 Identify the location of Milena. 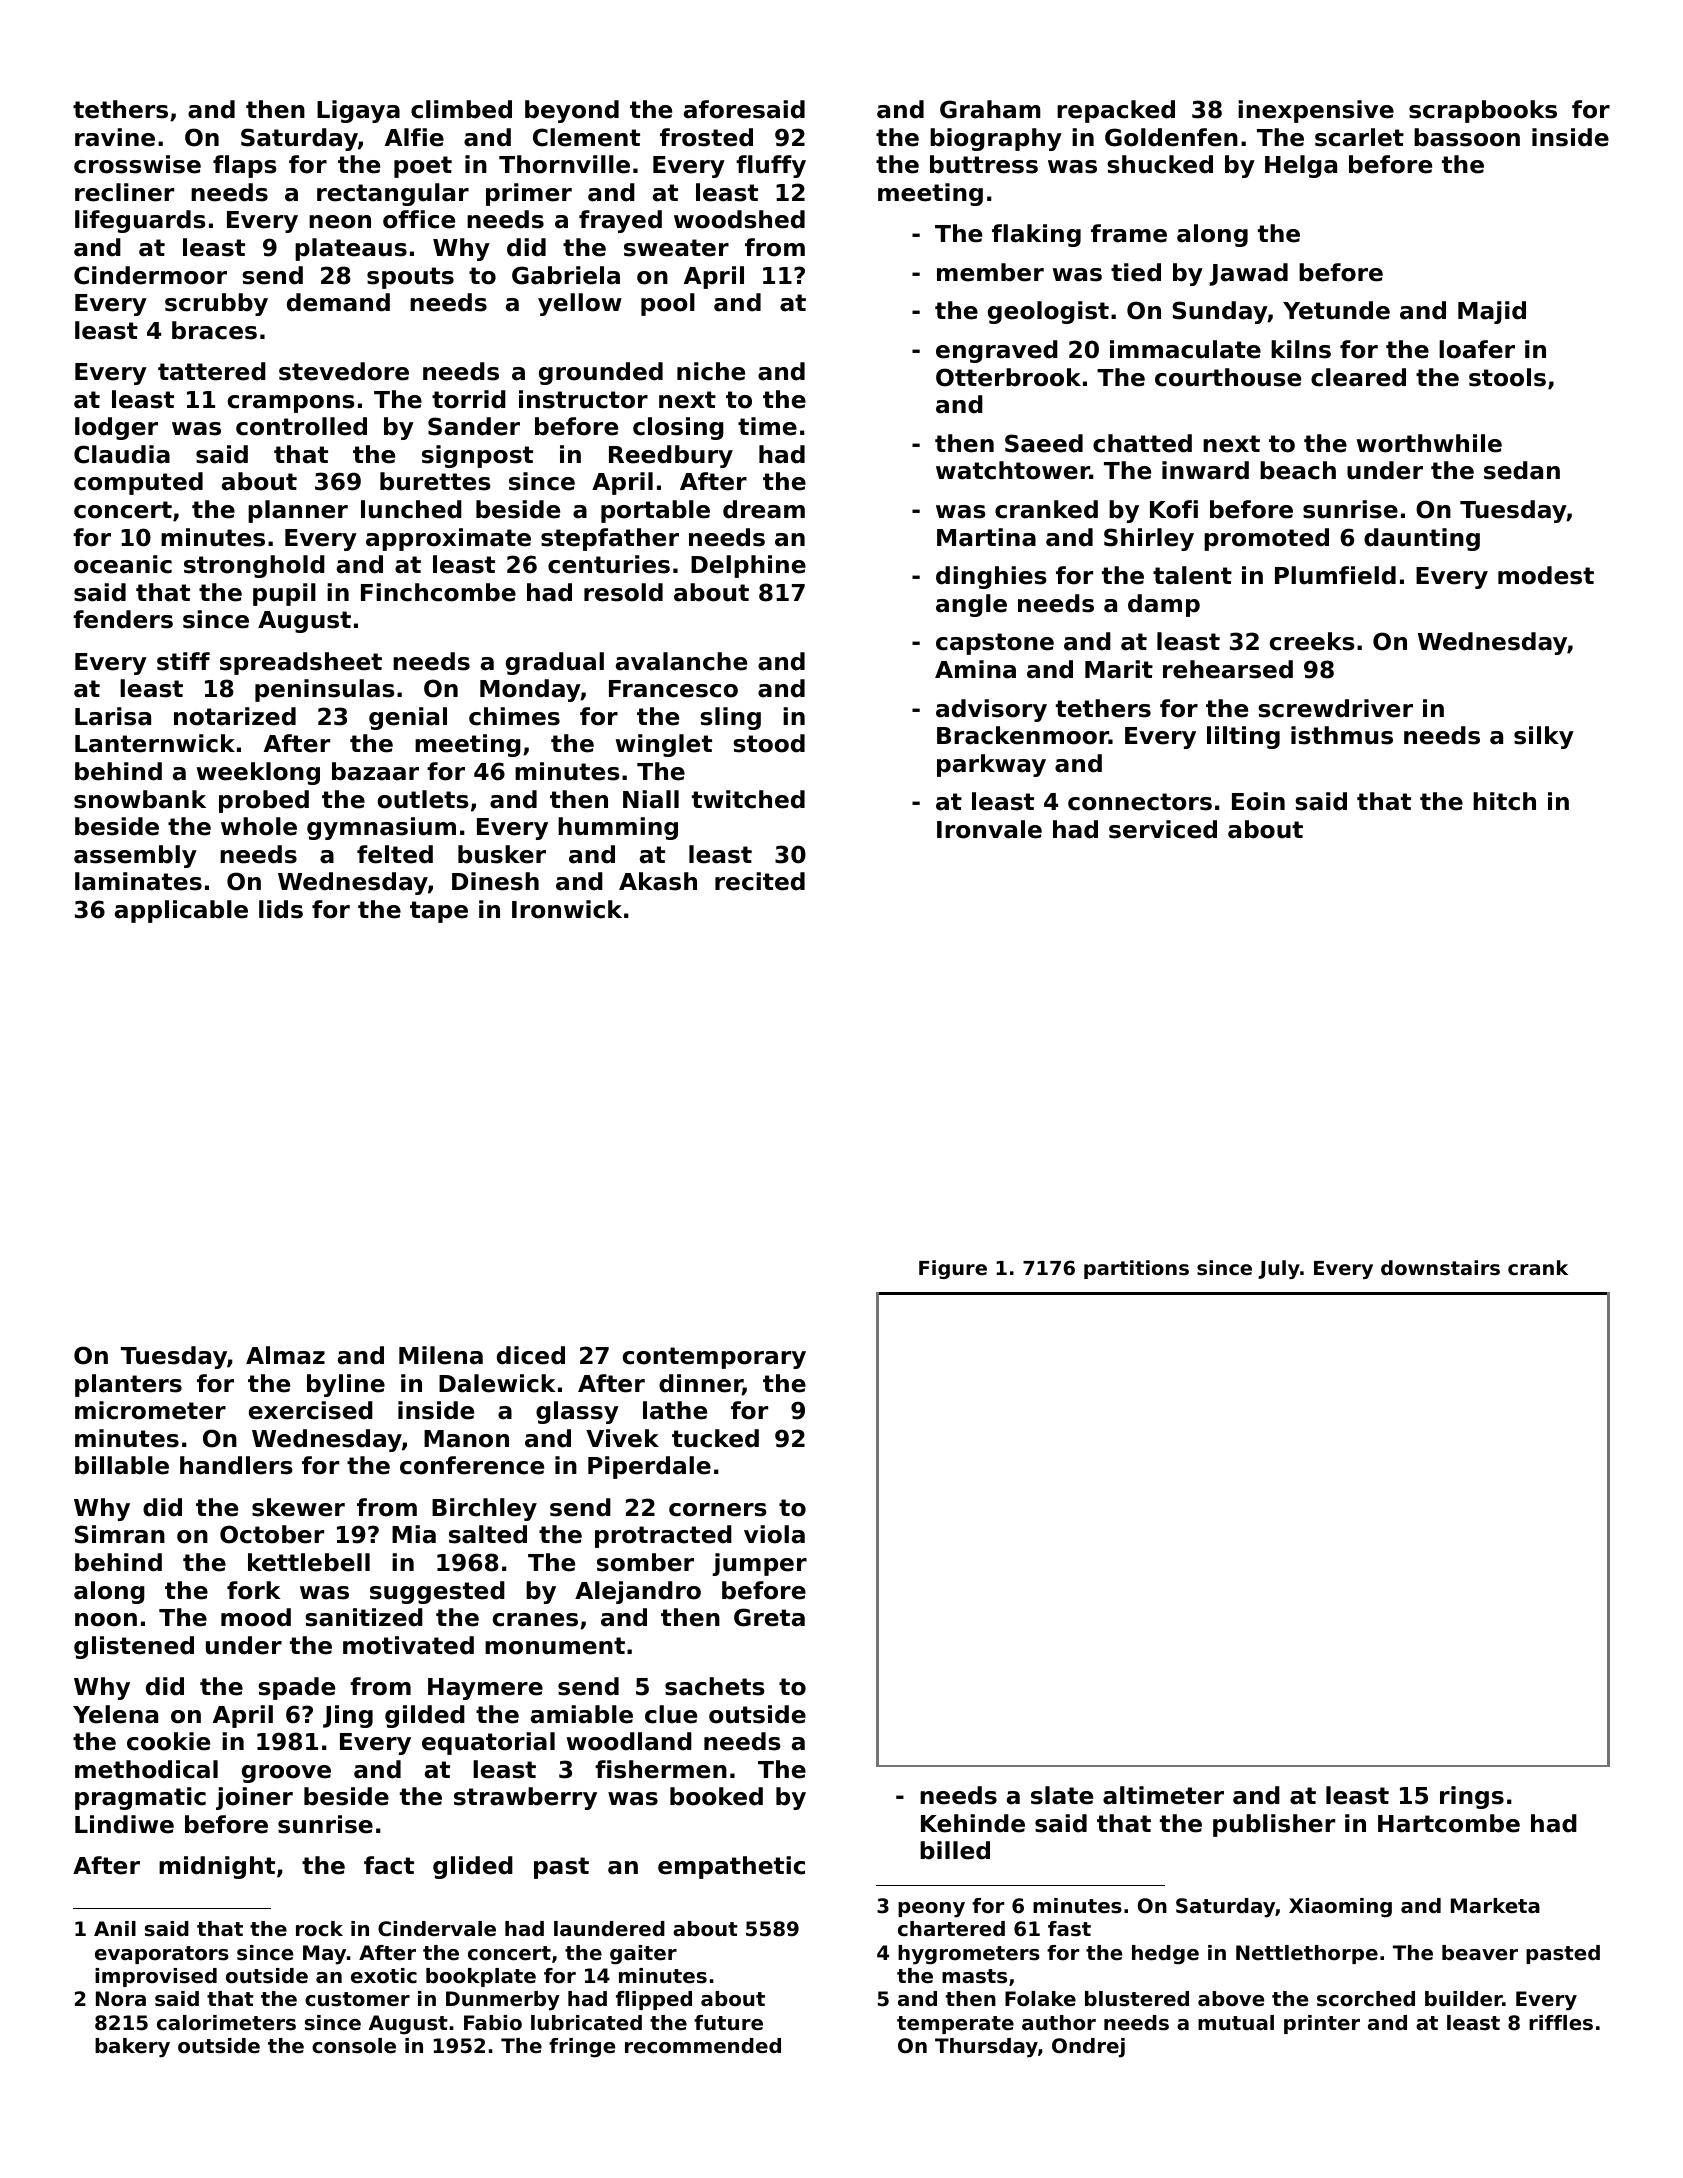
(441, 1355).
